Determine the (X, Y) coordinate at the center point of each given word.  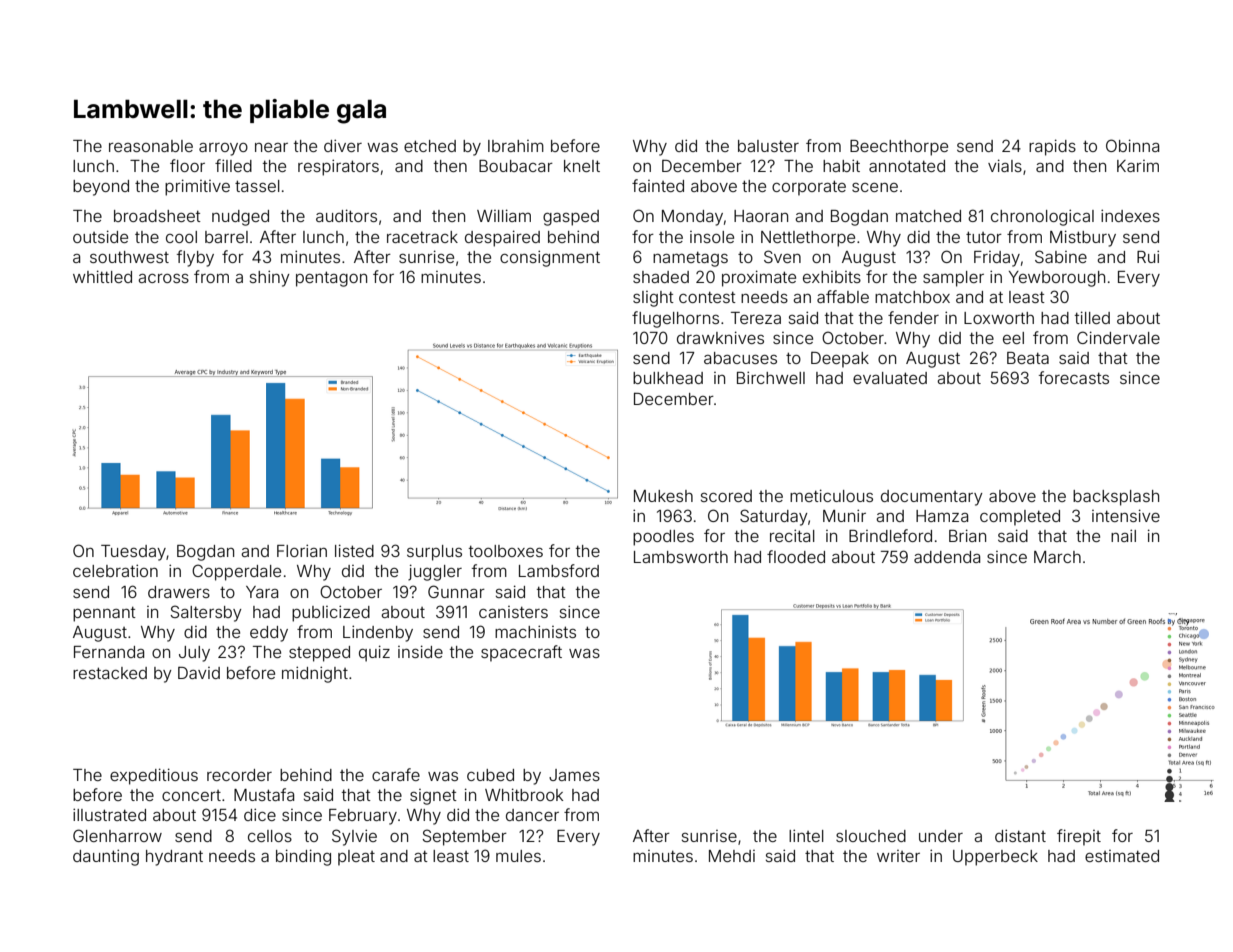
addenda (947, 557)
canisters (513, 612)
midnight (315, 674)
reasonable (151, 146)
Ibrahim (516, 146)
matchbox (912, 297)
